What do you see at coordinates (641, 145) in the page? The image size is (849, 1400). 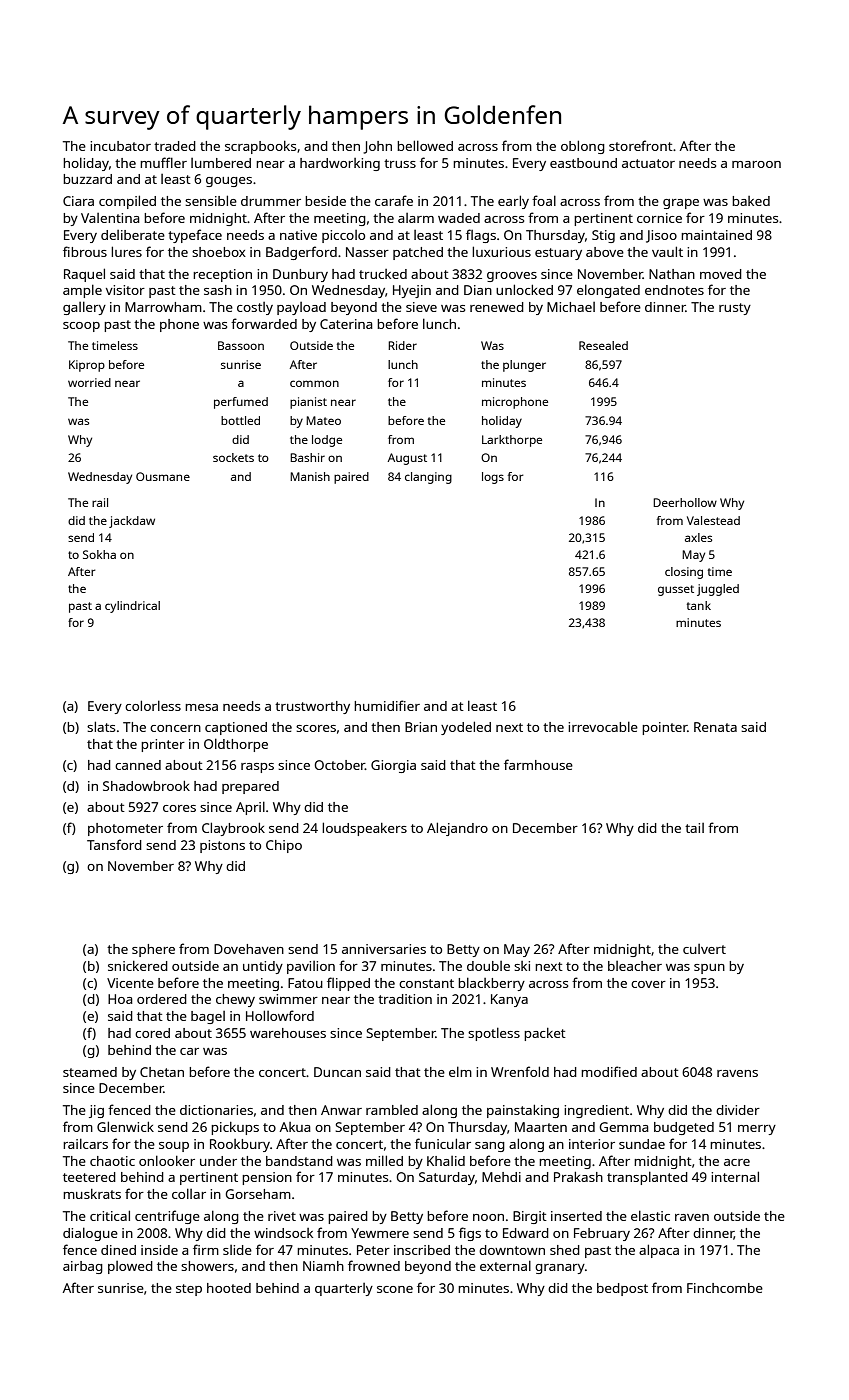 I see `storefront` at bounding box center [641, 145].
